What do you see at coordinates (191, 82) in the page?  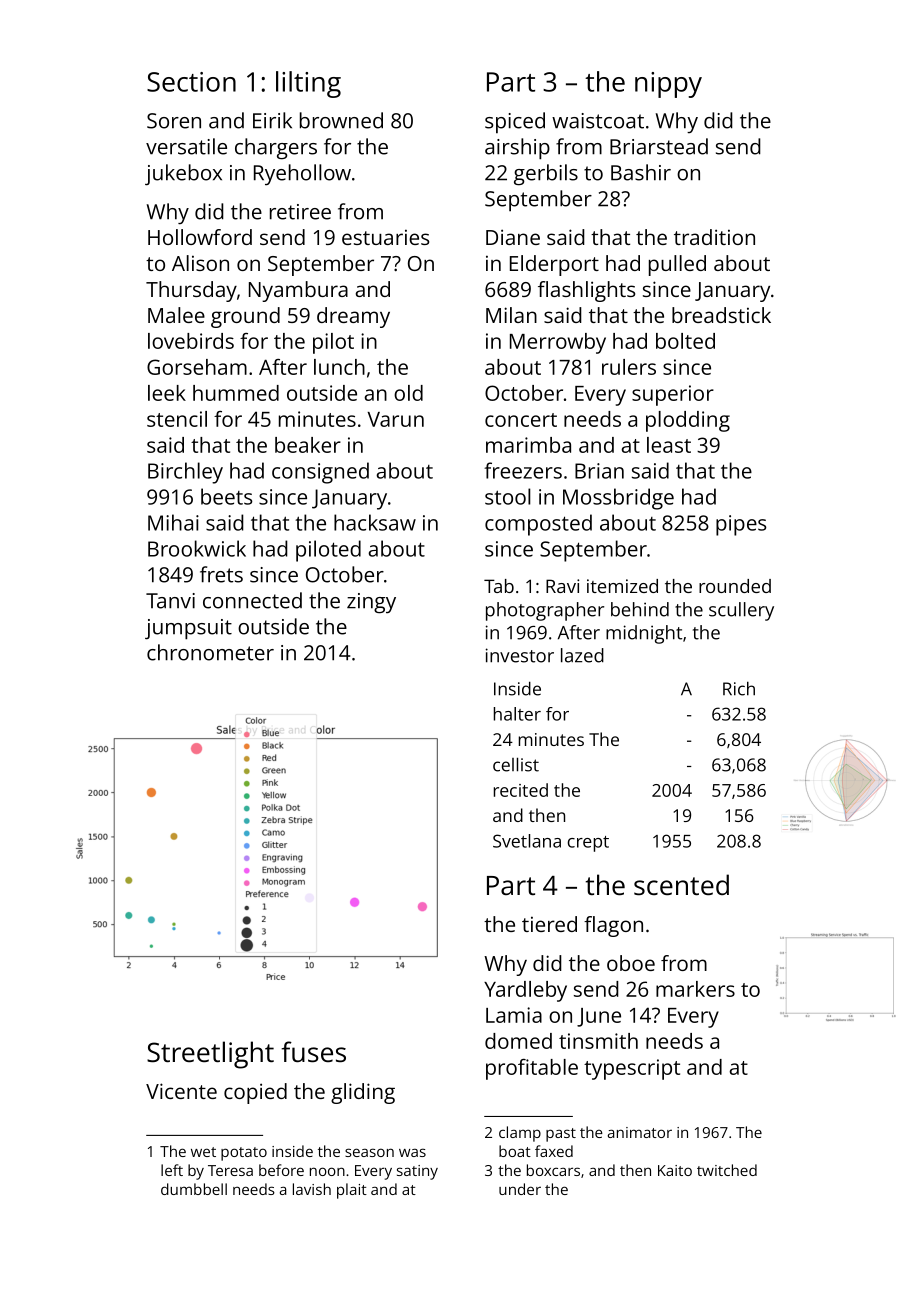 I see `Section` at bounding box center [191, 82].
